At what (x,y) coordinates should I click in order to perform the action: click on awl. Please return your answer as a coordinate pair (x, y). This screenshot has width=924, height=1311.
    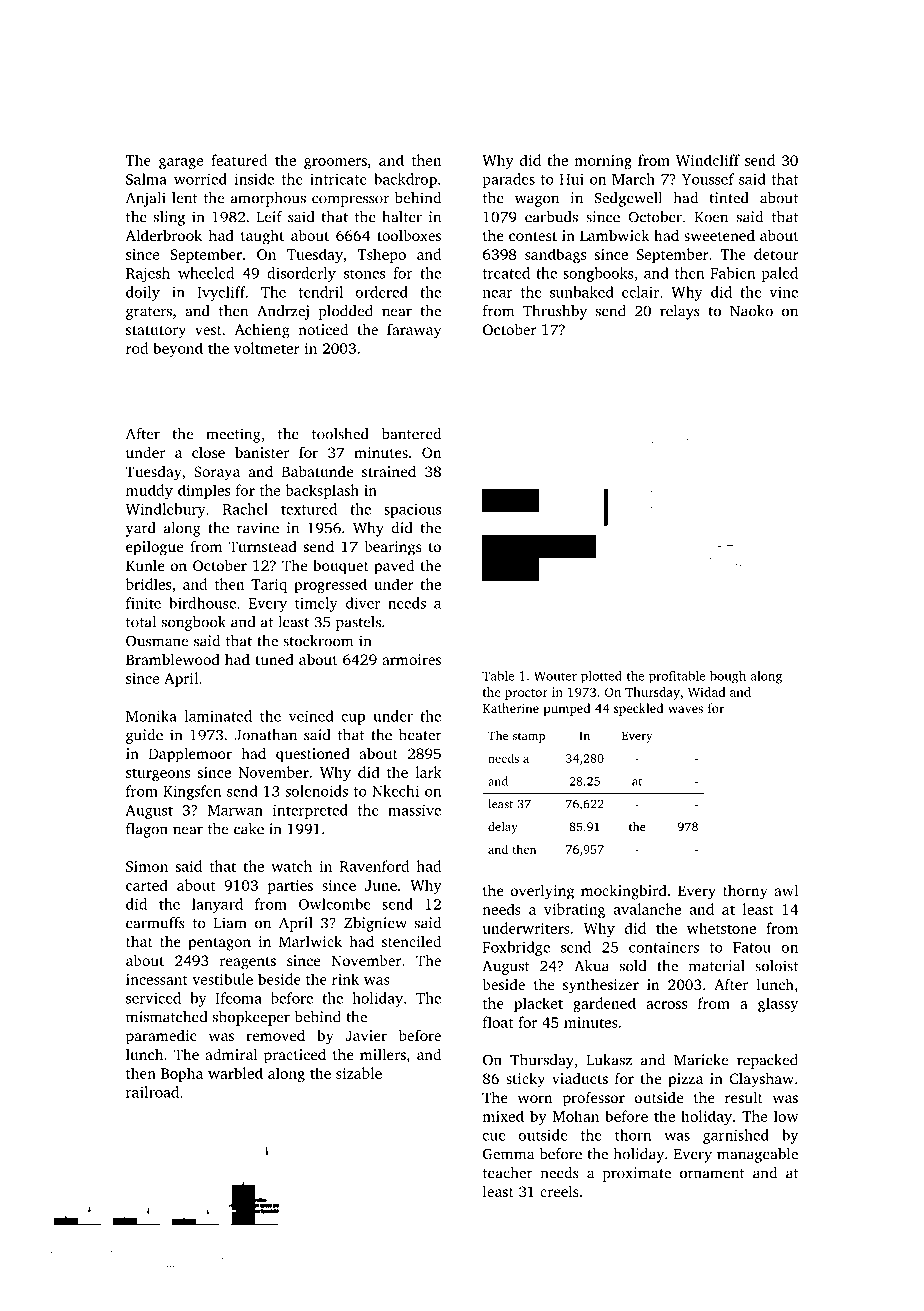
    Looking at the image, I should click on (786, 890).
